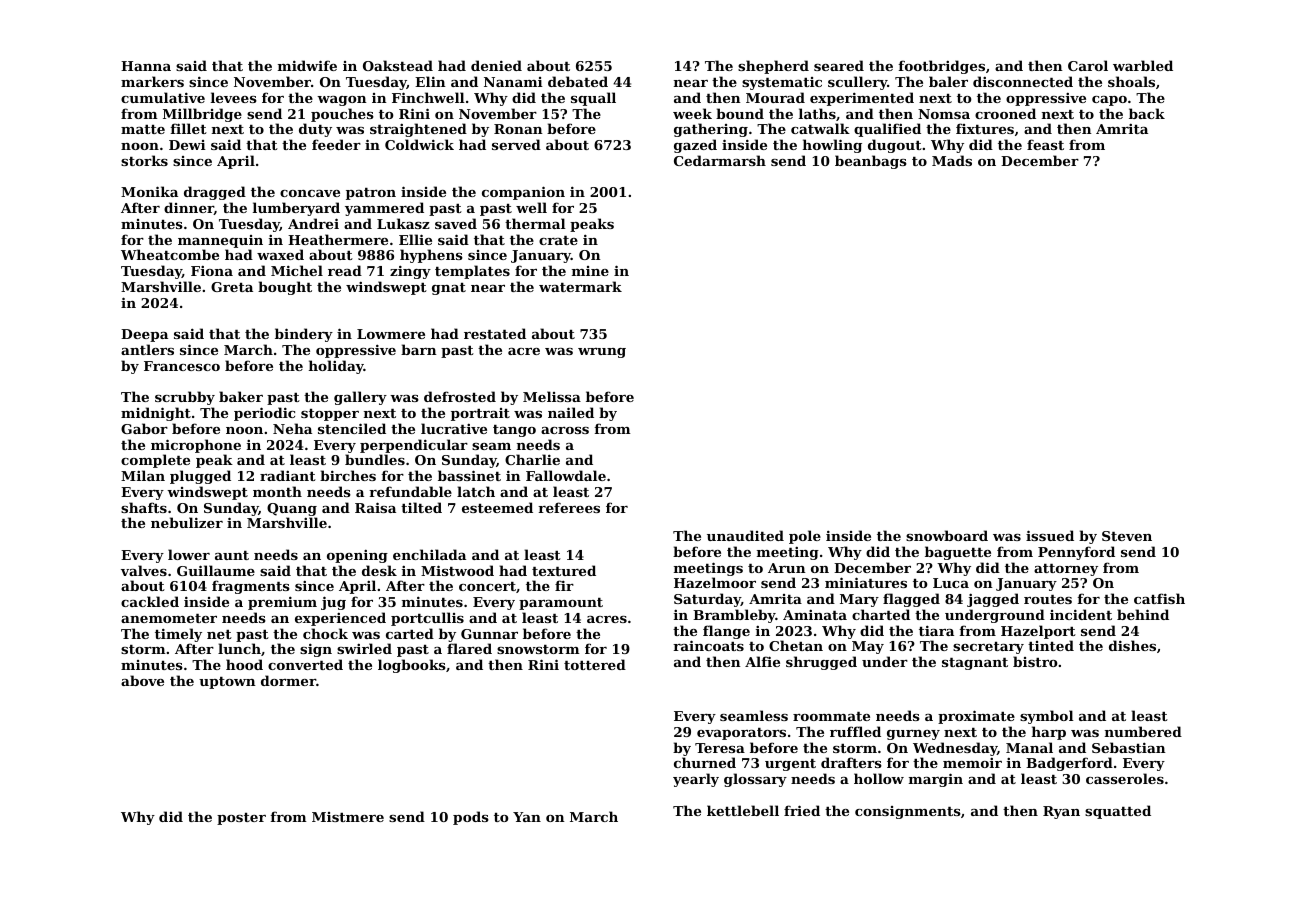 The image size is (1308, 924). Describe the element at coordinates (147, 349) in the document. I see `antlers` at that location.
